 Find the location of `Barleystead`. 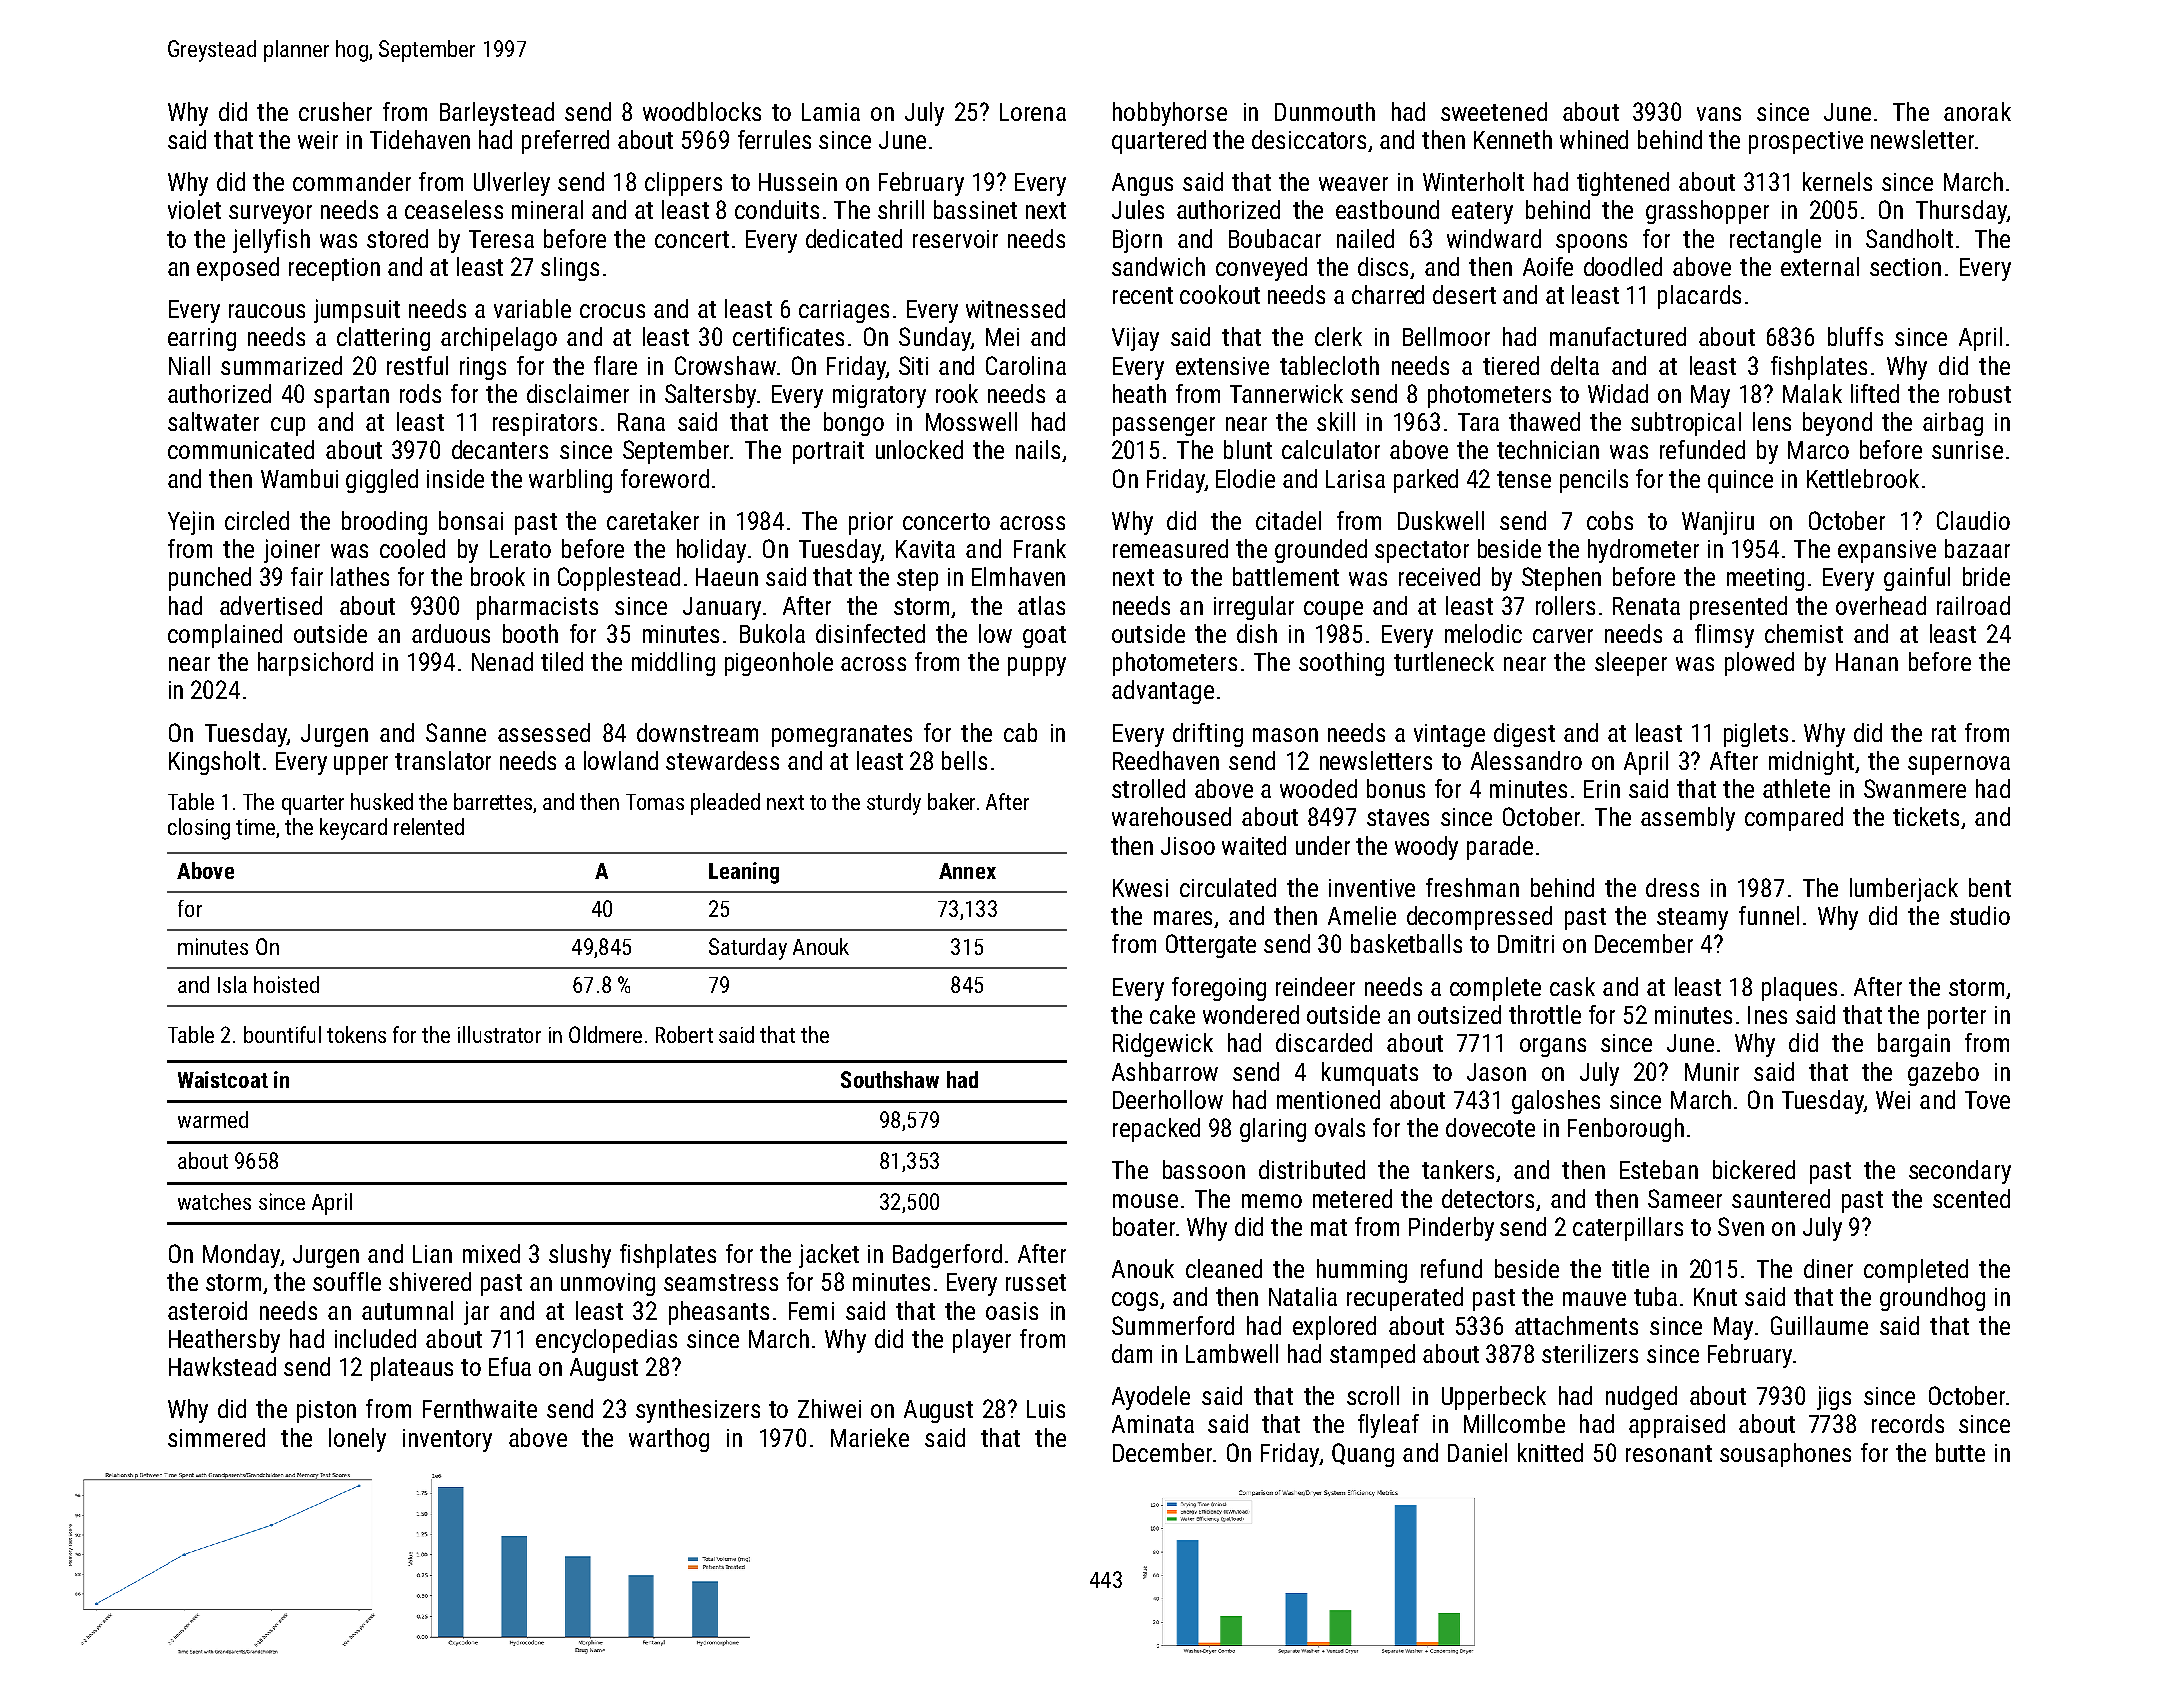

Barleystead is located at coordinates (497, 114).
